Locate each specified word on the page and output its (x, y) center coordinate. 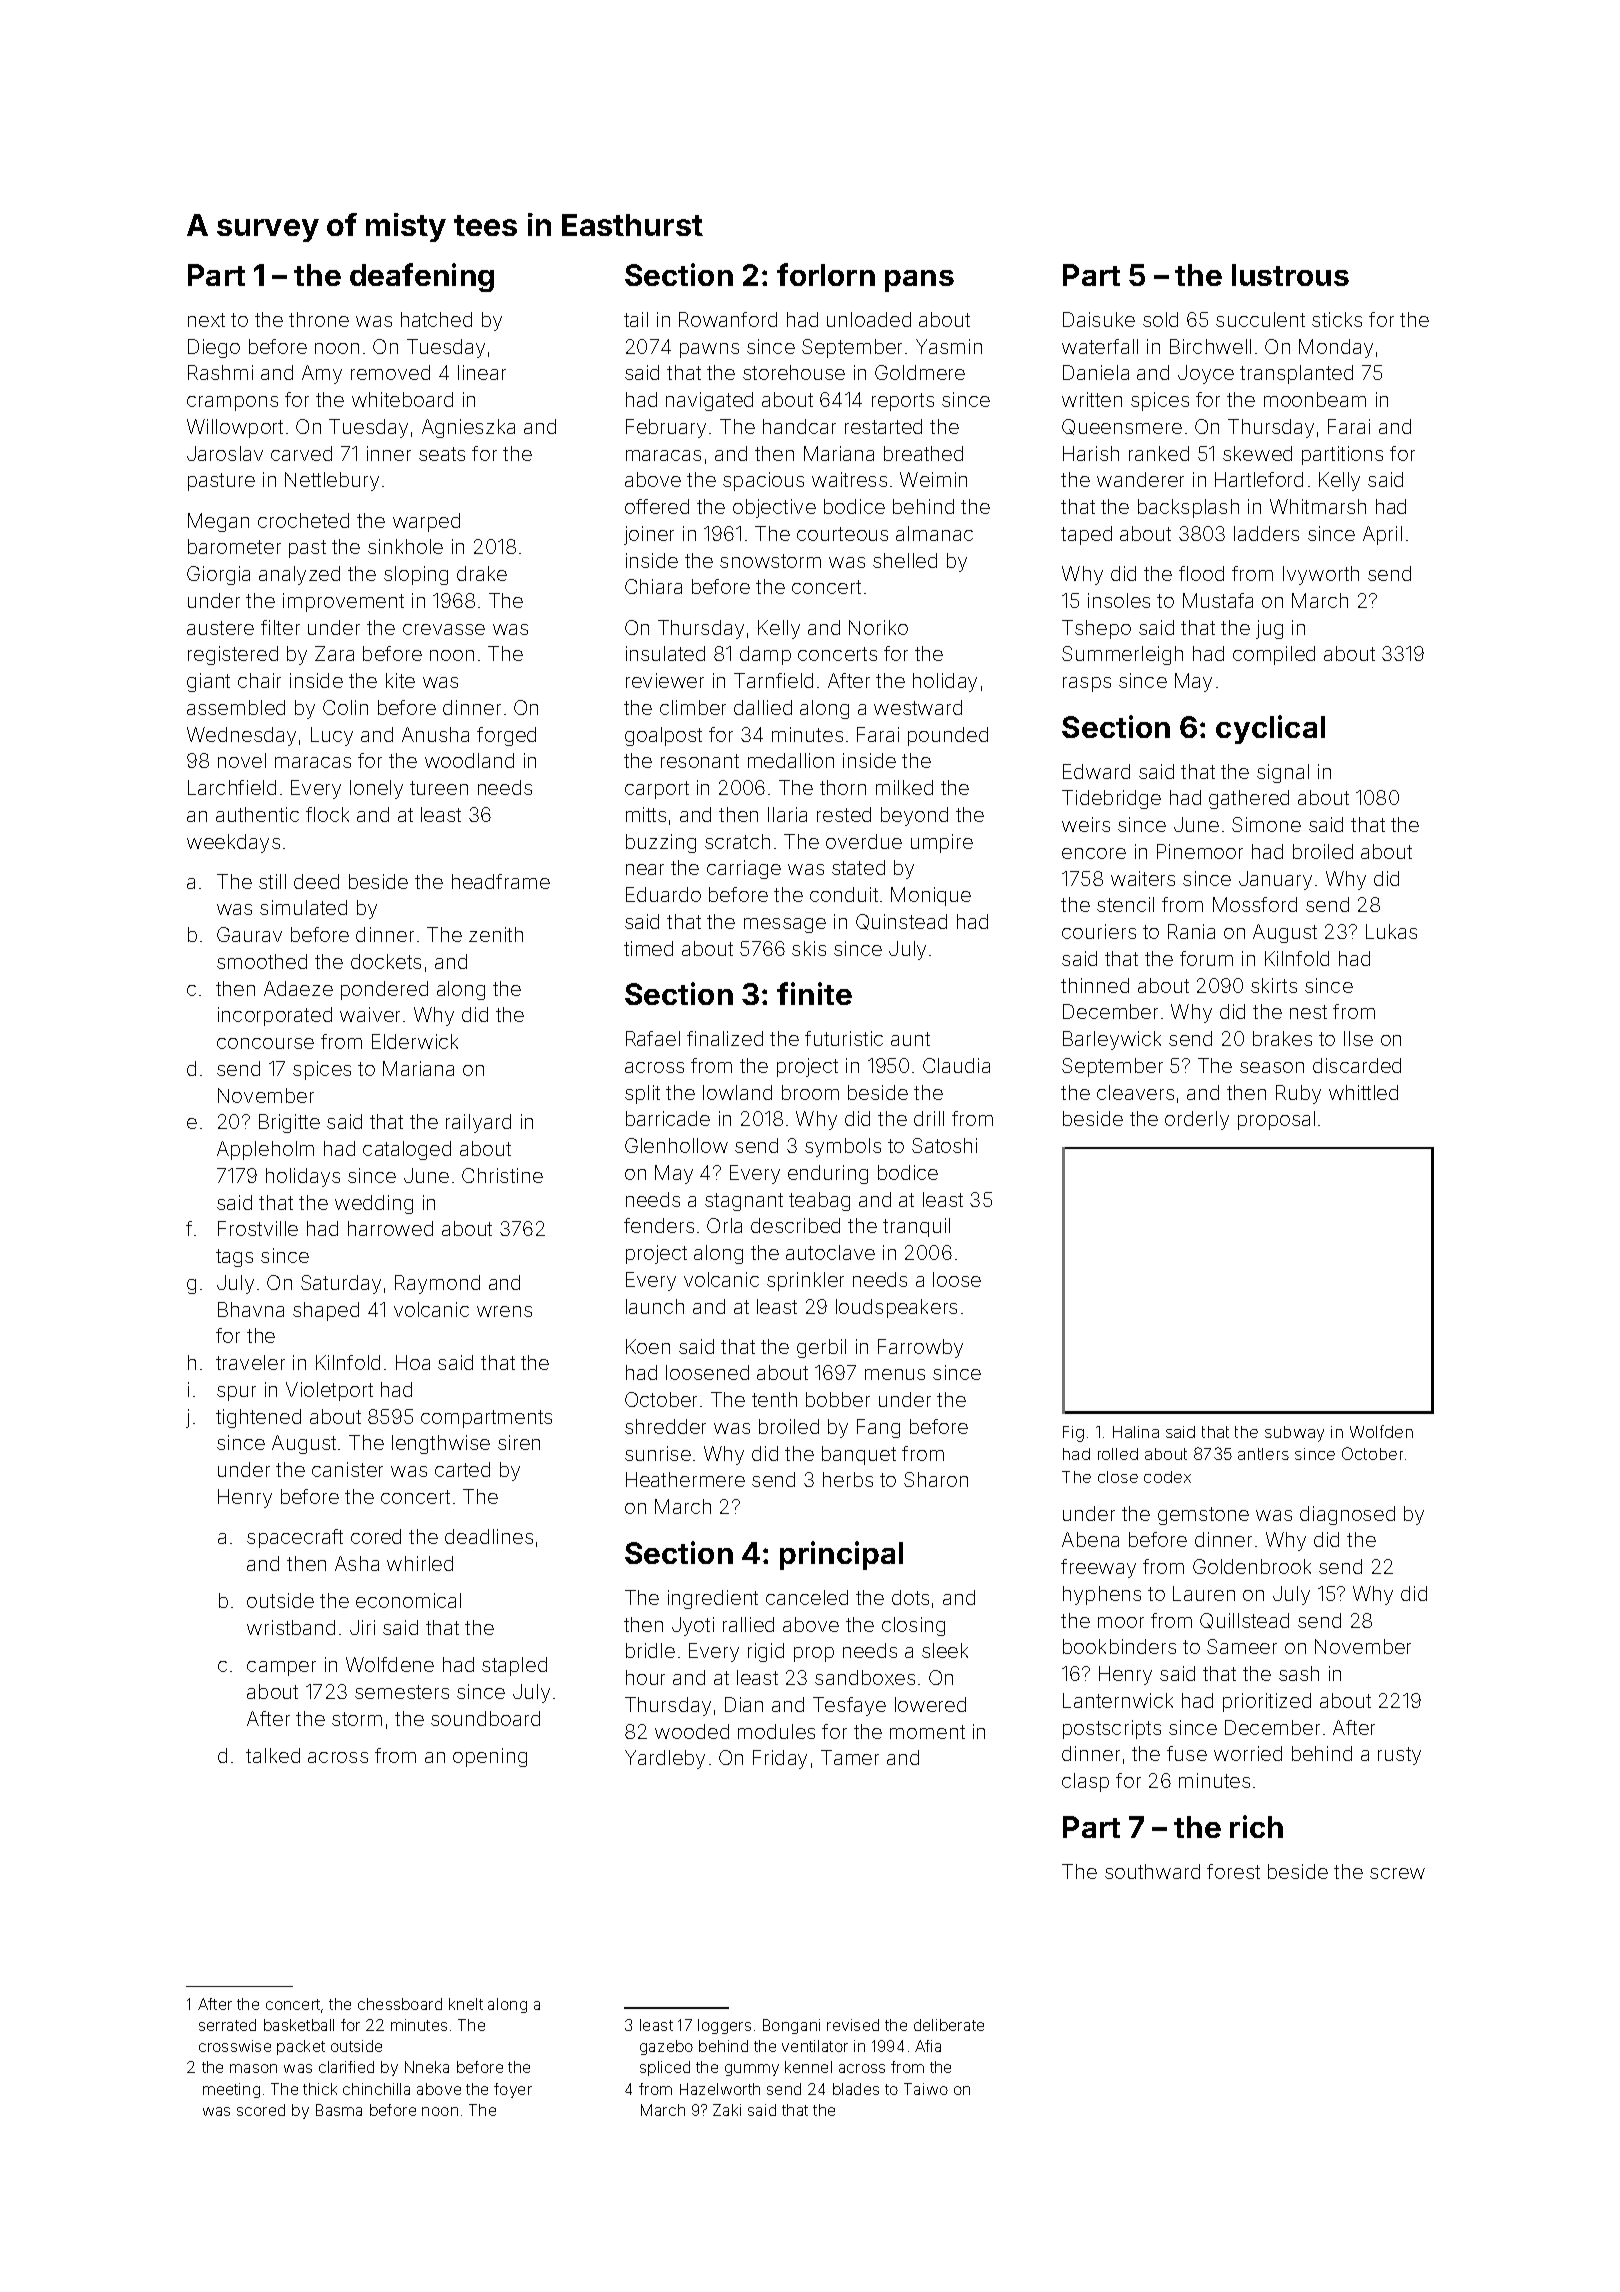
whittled (1363, 1092)
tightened (258, 1418)
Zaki (727, 2110)
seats (442, 454)
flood (1201, 573)
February (666, 428)
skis (809, 948)
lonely (376, 789)
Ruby (1298, 1094)
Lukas (1391, 931)
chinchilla (376, 2089)
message (785, 925)
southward (1152, 1871)
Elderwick (415, 1041)
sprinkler (805, 1281)
